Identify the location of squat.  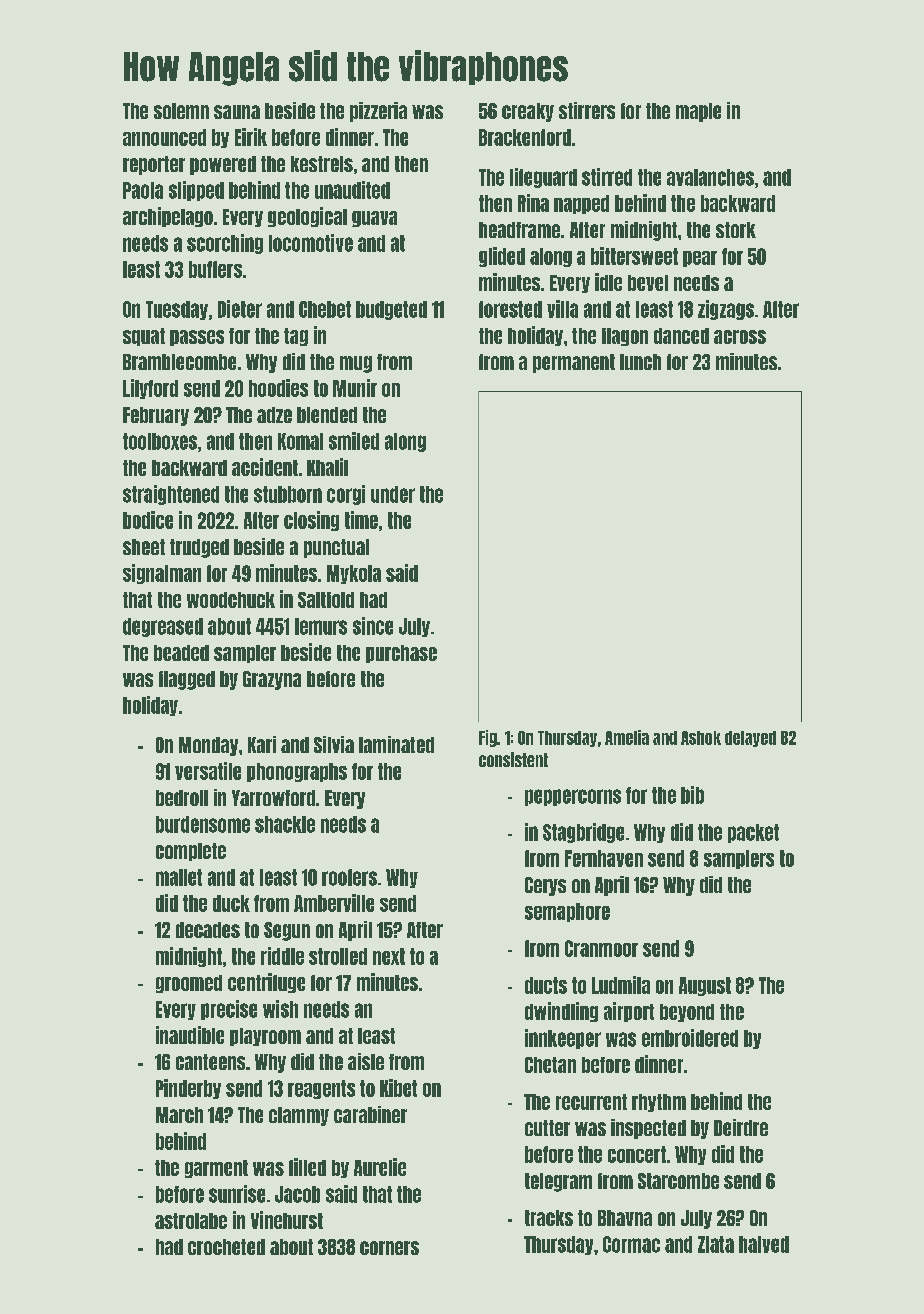
(144, 337).
